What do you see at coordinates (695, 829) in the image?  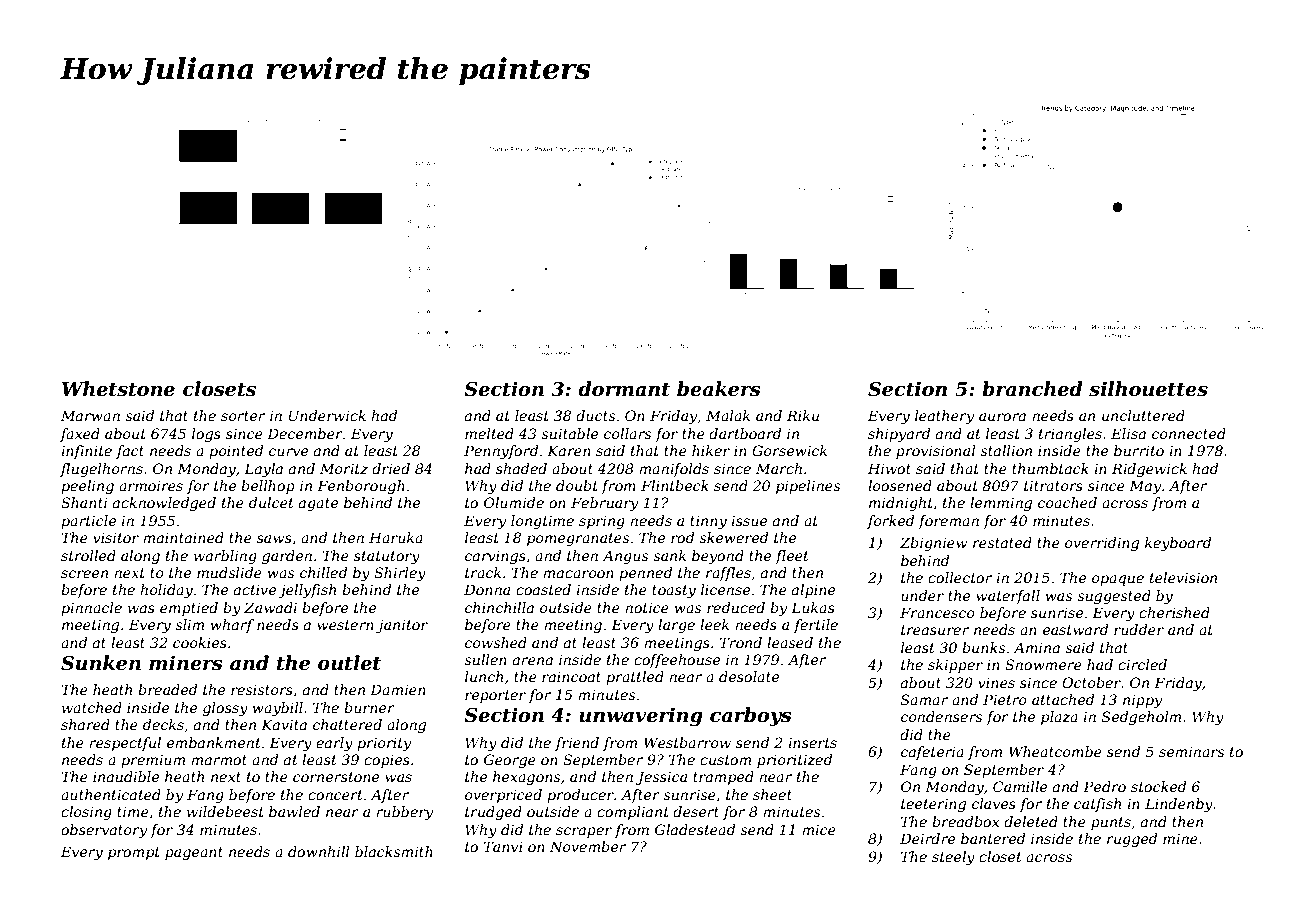 I see `Gladestead` at bounding box center [695, 829].
